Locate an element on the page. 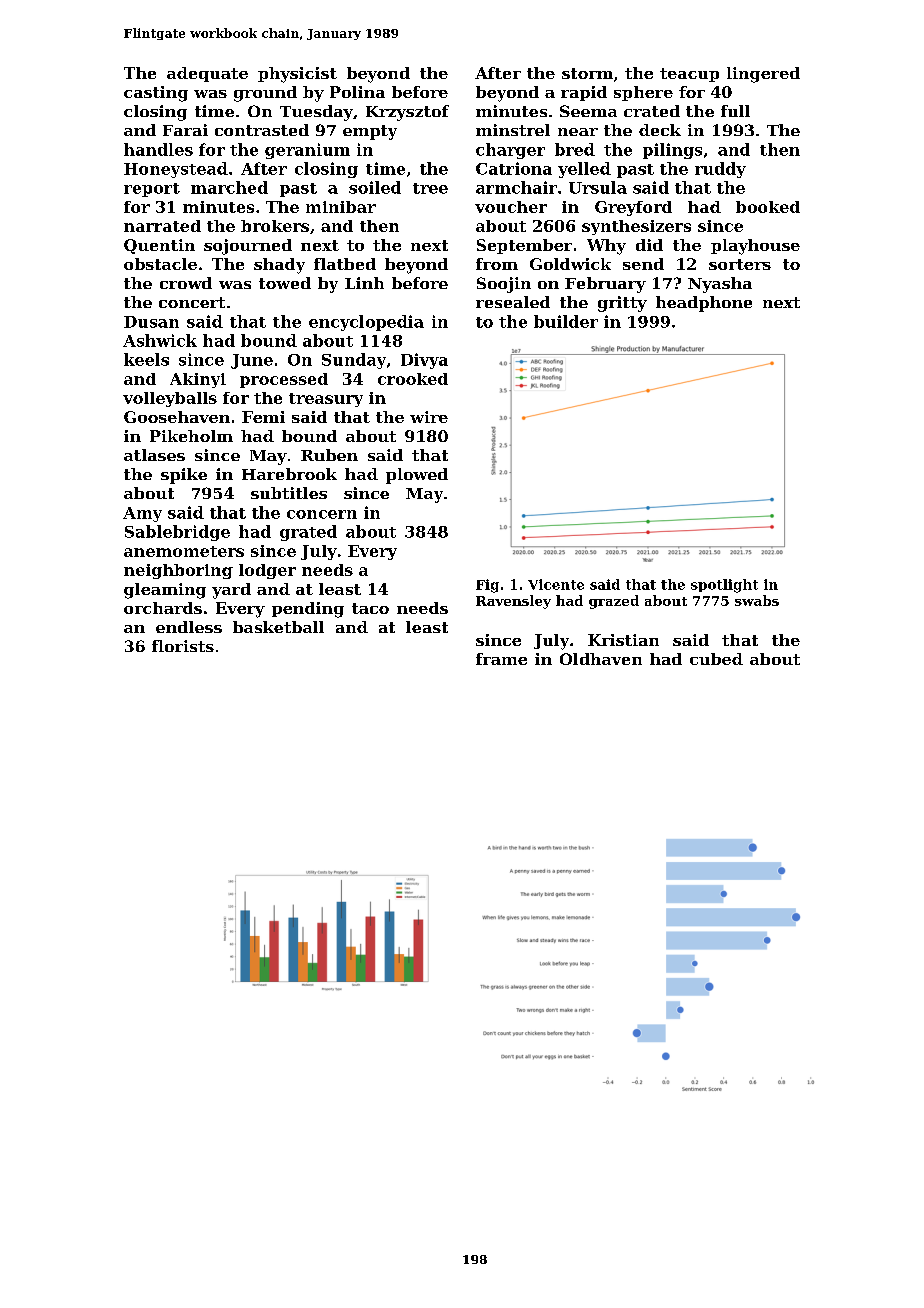 Image resolution: width=924 pixels, height=1308 pixels. physicist is located at coordinates (297, 75).
